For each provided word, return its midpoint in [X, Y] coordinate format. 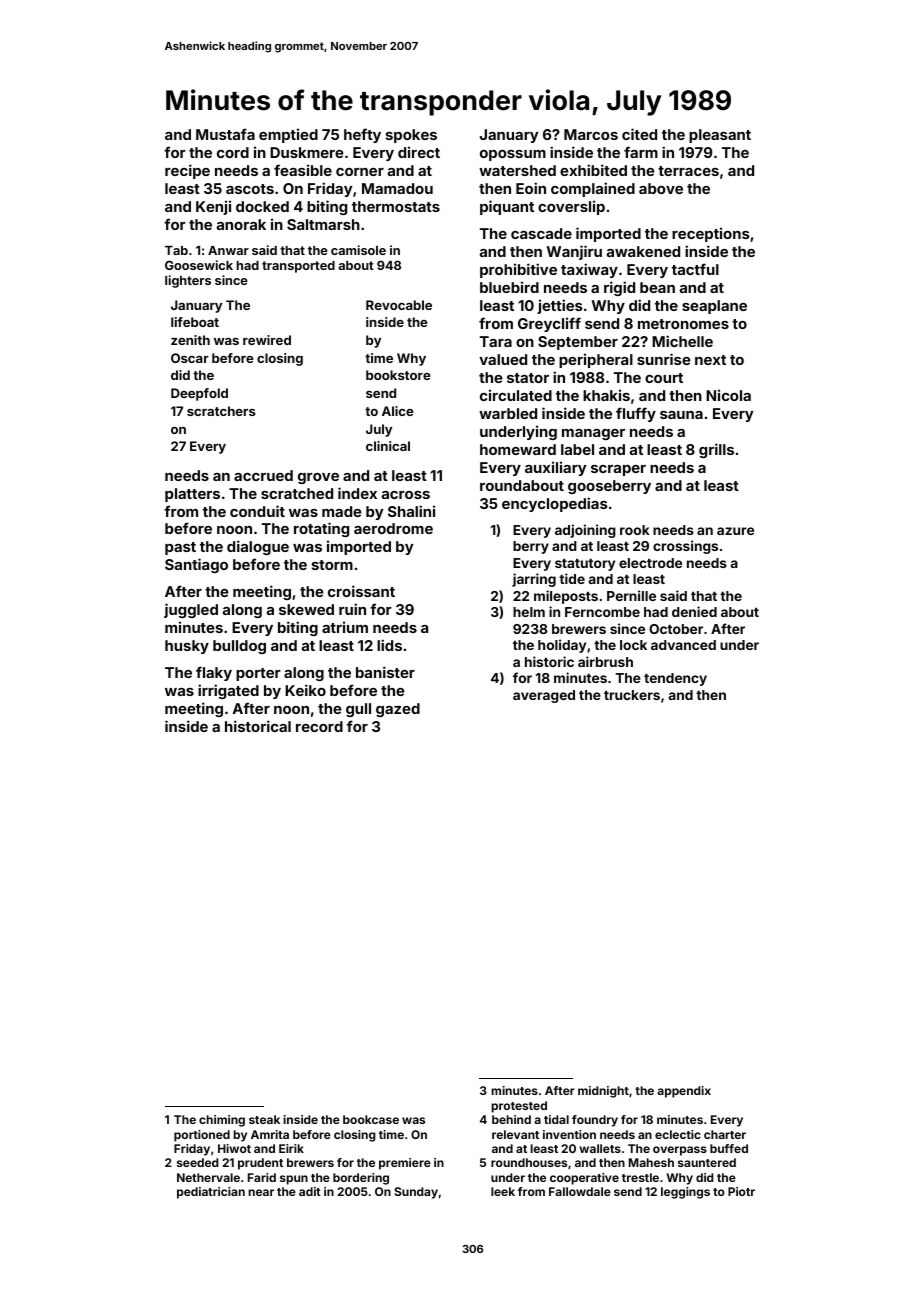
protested [519, 1107]
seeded [198, 1162]
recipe [187, 171]
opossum [513, 155]
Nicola [728, 395]
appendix [684, 1092]
